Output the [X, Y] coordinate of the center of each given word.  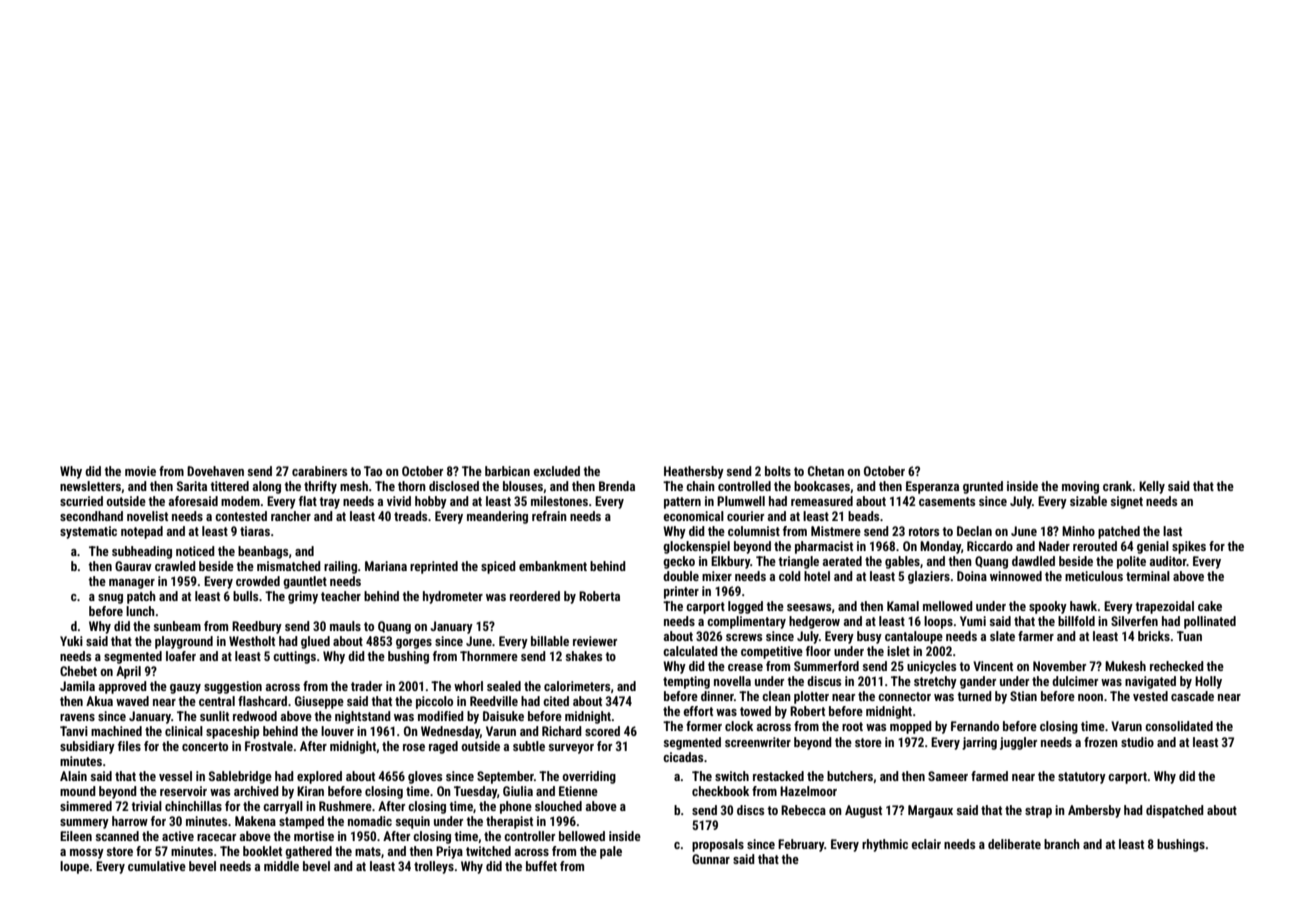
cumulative [157, 866]
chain [700, 486]
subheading [142, 552]
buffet [541, 866]
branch [1062, 844]
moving [1080, 487]
